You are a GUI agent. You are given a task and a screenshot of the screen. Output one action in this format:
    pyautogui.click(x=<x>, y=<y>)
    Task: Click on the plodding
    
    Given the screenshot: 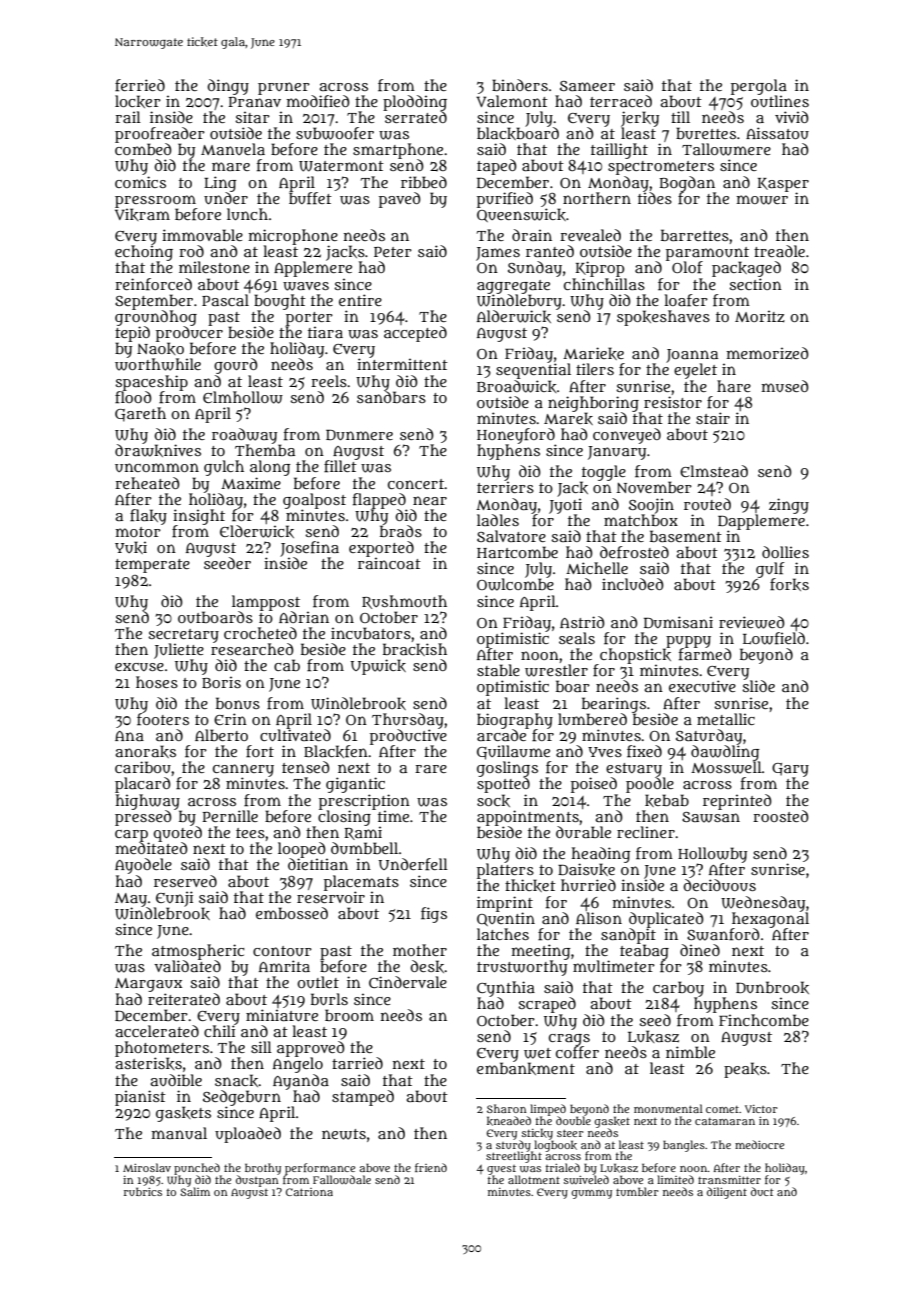 What is the action you would take?
    pyautogui.click(x=415, y=103)
